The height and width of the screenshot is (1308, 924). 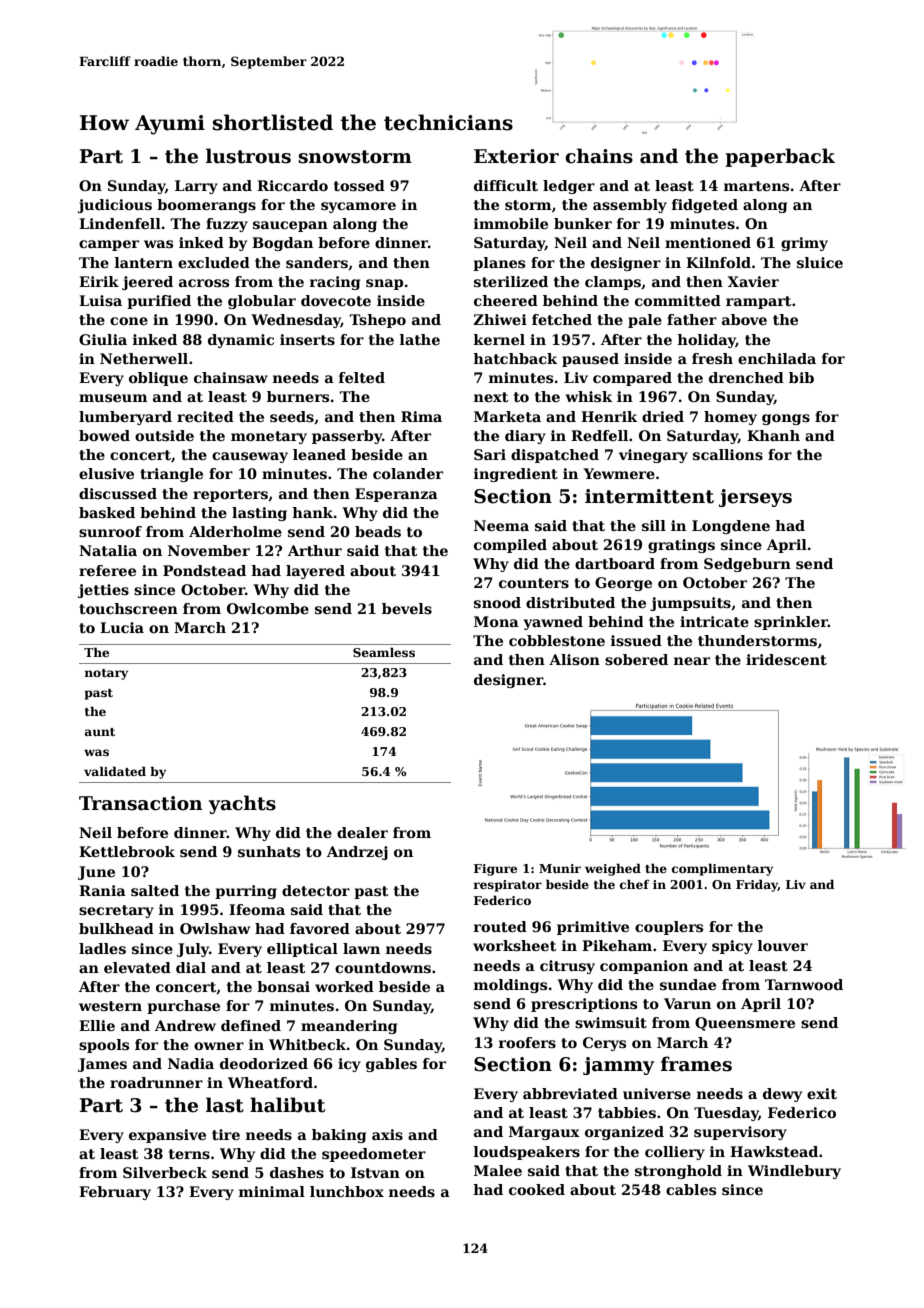 What do you see at coordinates (312, 512) in the screenshot?
I see `hank` at bounding box center [312, 512].
